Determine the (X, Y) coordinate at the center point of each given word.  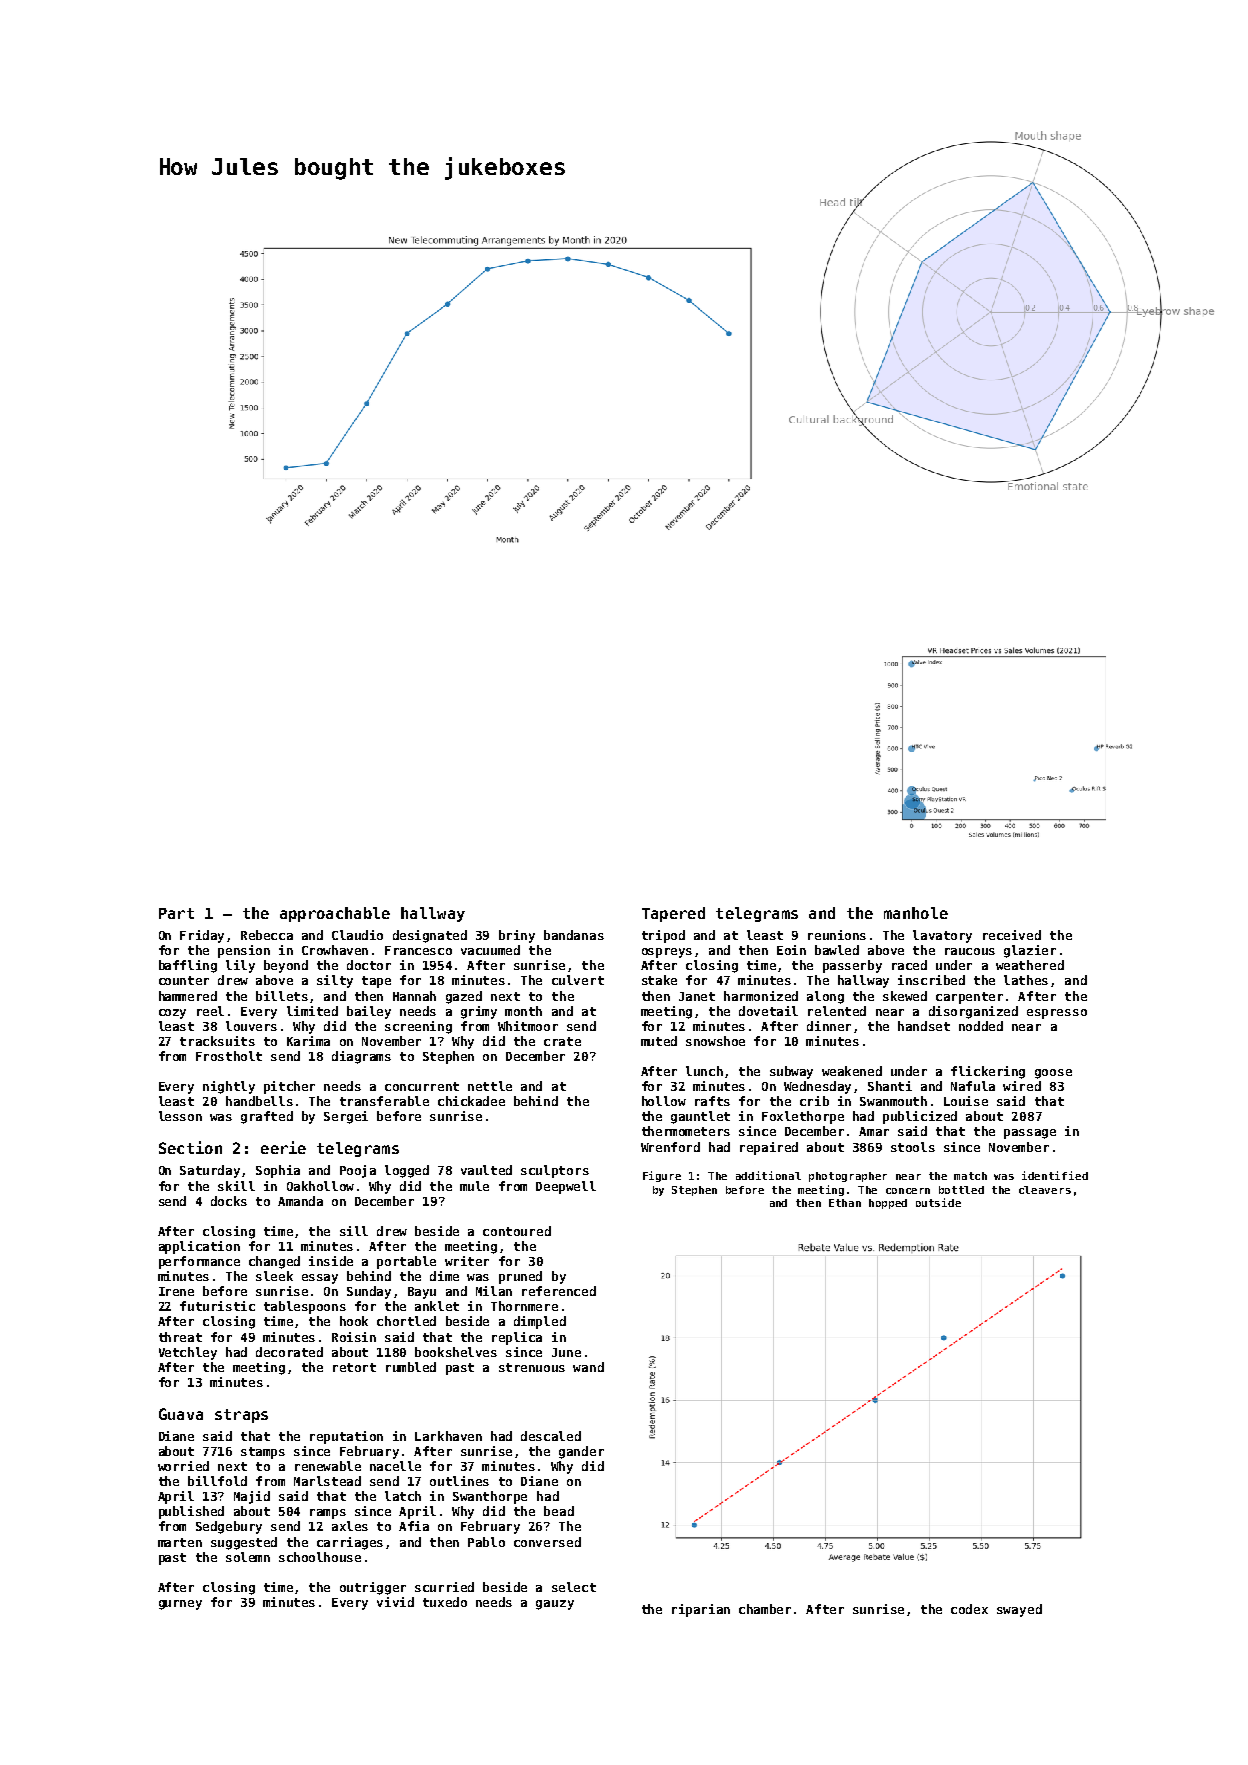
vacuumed (490, 950)
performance (199, 1262)
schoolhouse (320, 1557)
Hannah (414, 996)
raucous (970, 951)
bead (559, 1511)
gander (581, 1452)
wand (588, 1367)
